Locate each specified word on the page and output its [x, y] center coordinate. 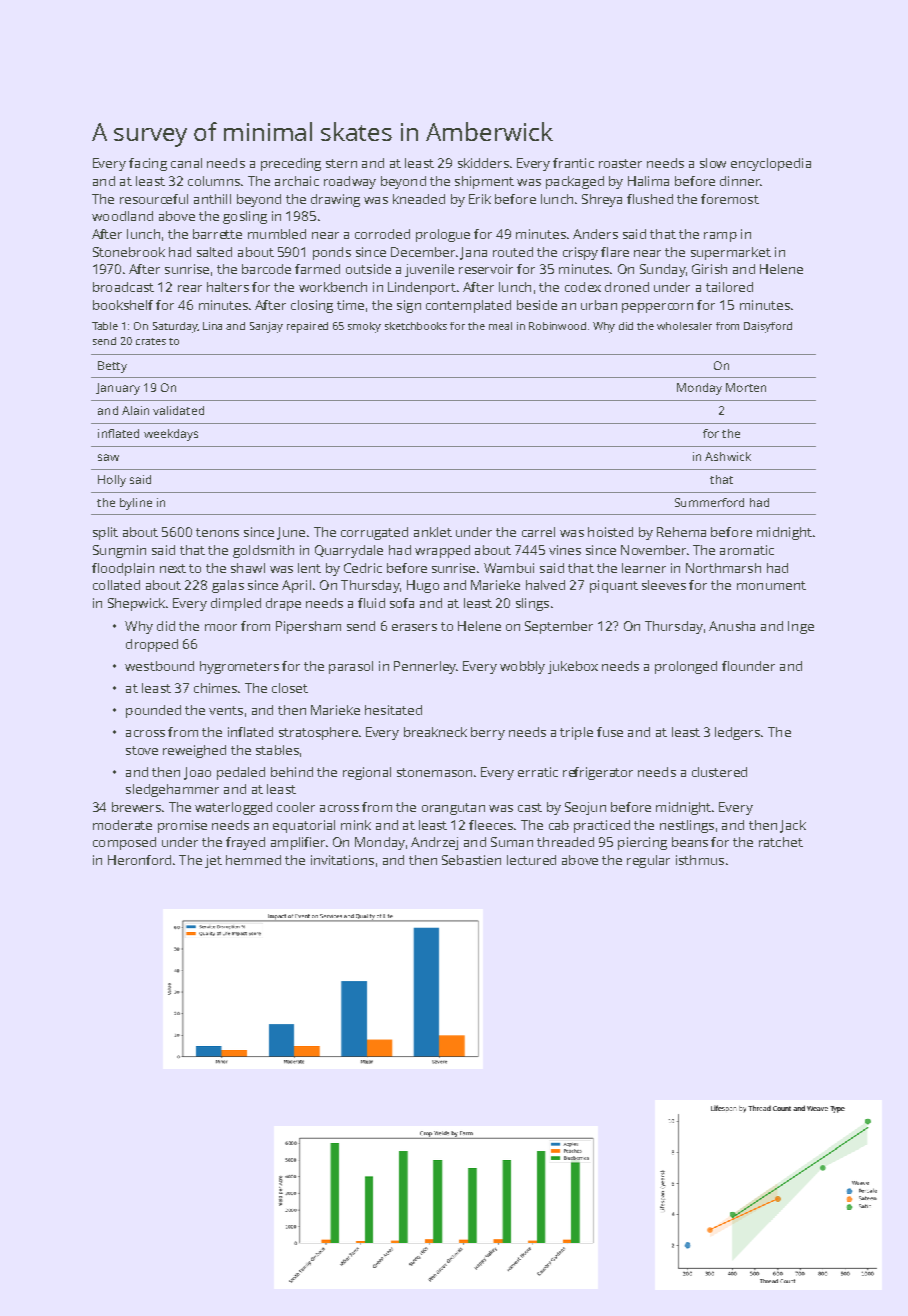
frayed [245, 843]
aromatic [747, 550]
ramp [720, 237]
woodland [122, 216]
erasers [414, 627]
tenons [217, 532]
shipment [484, 182]
